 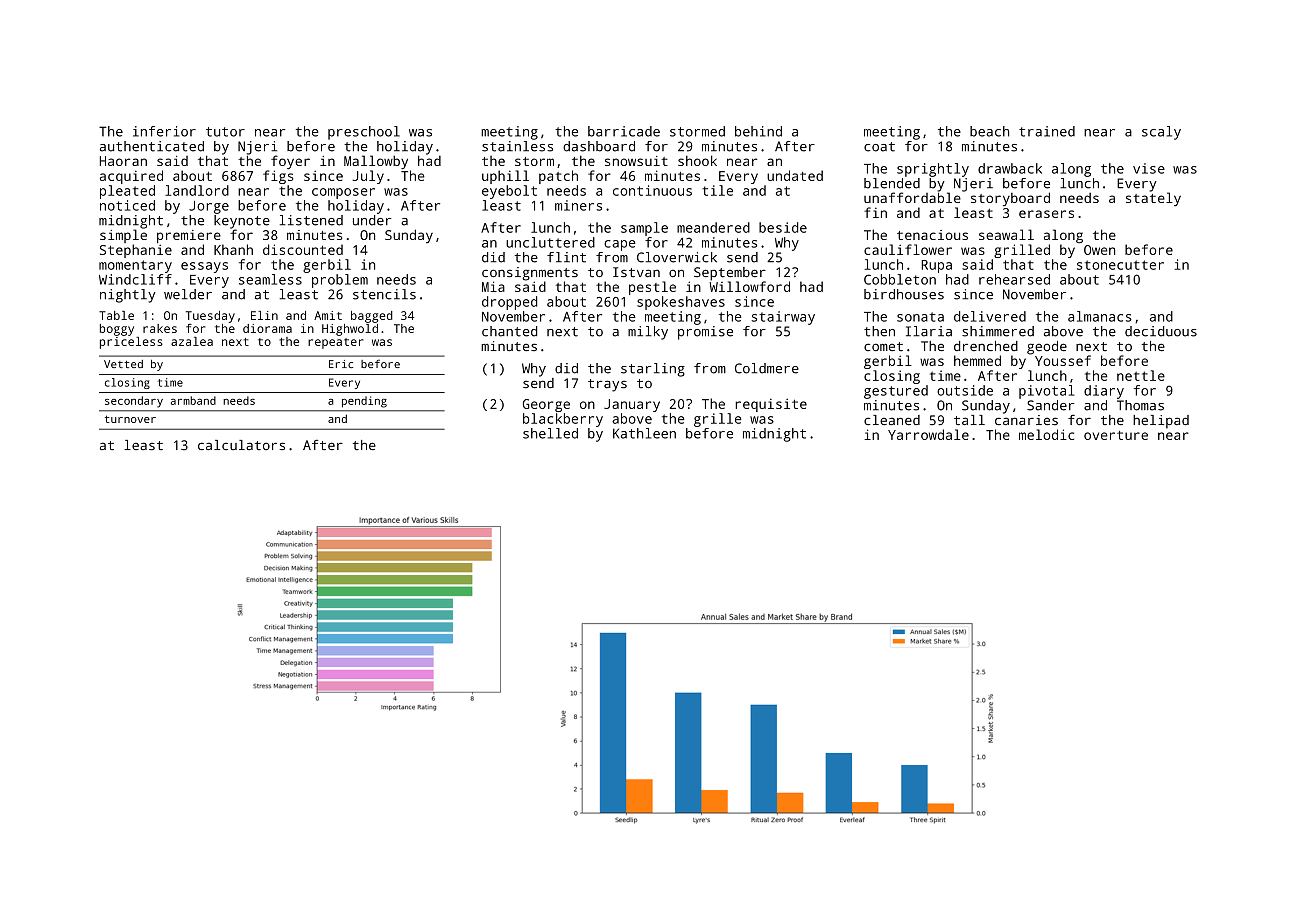 I want to click on beside, so click(x=783, y=227).
